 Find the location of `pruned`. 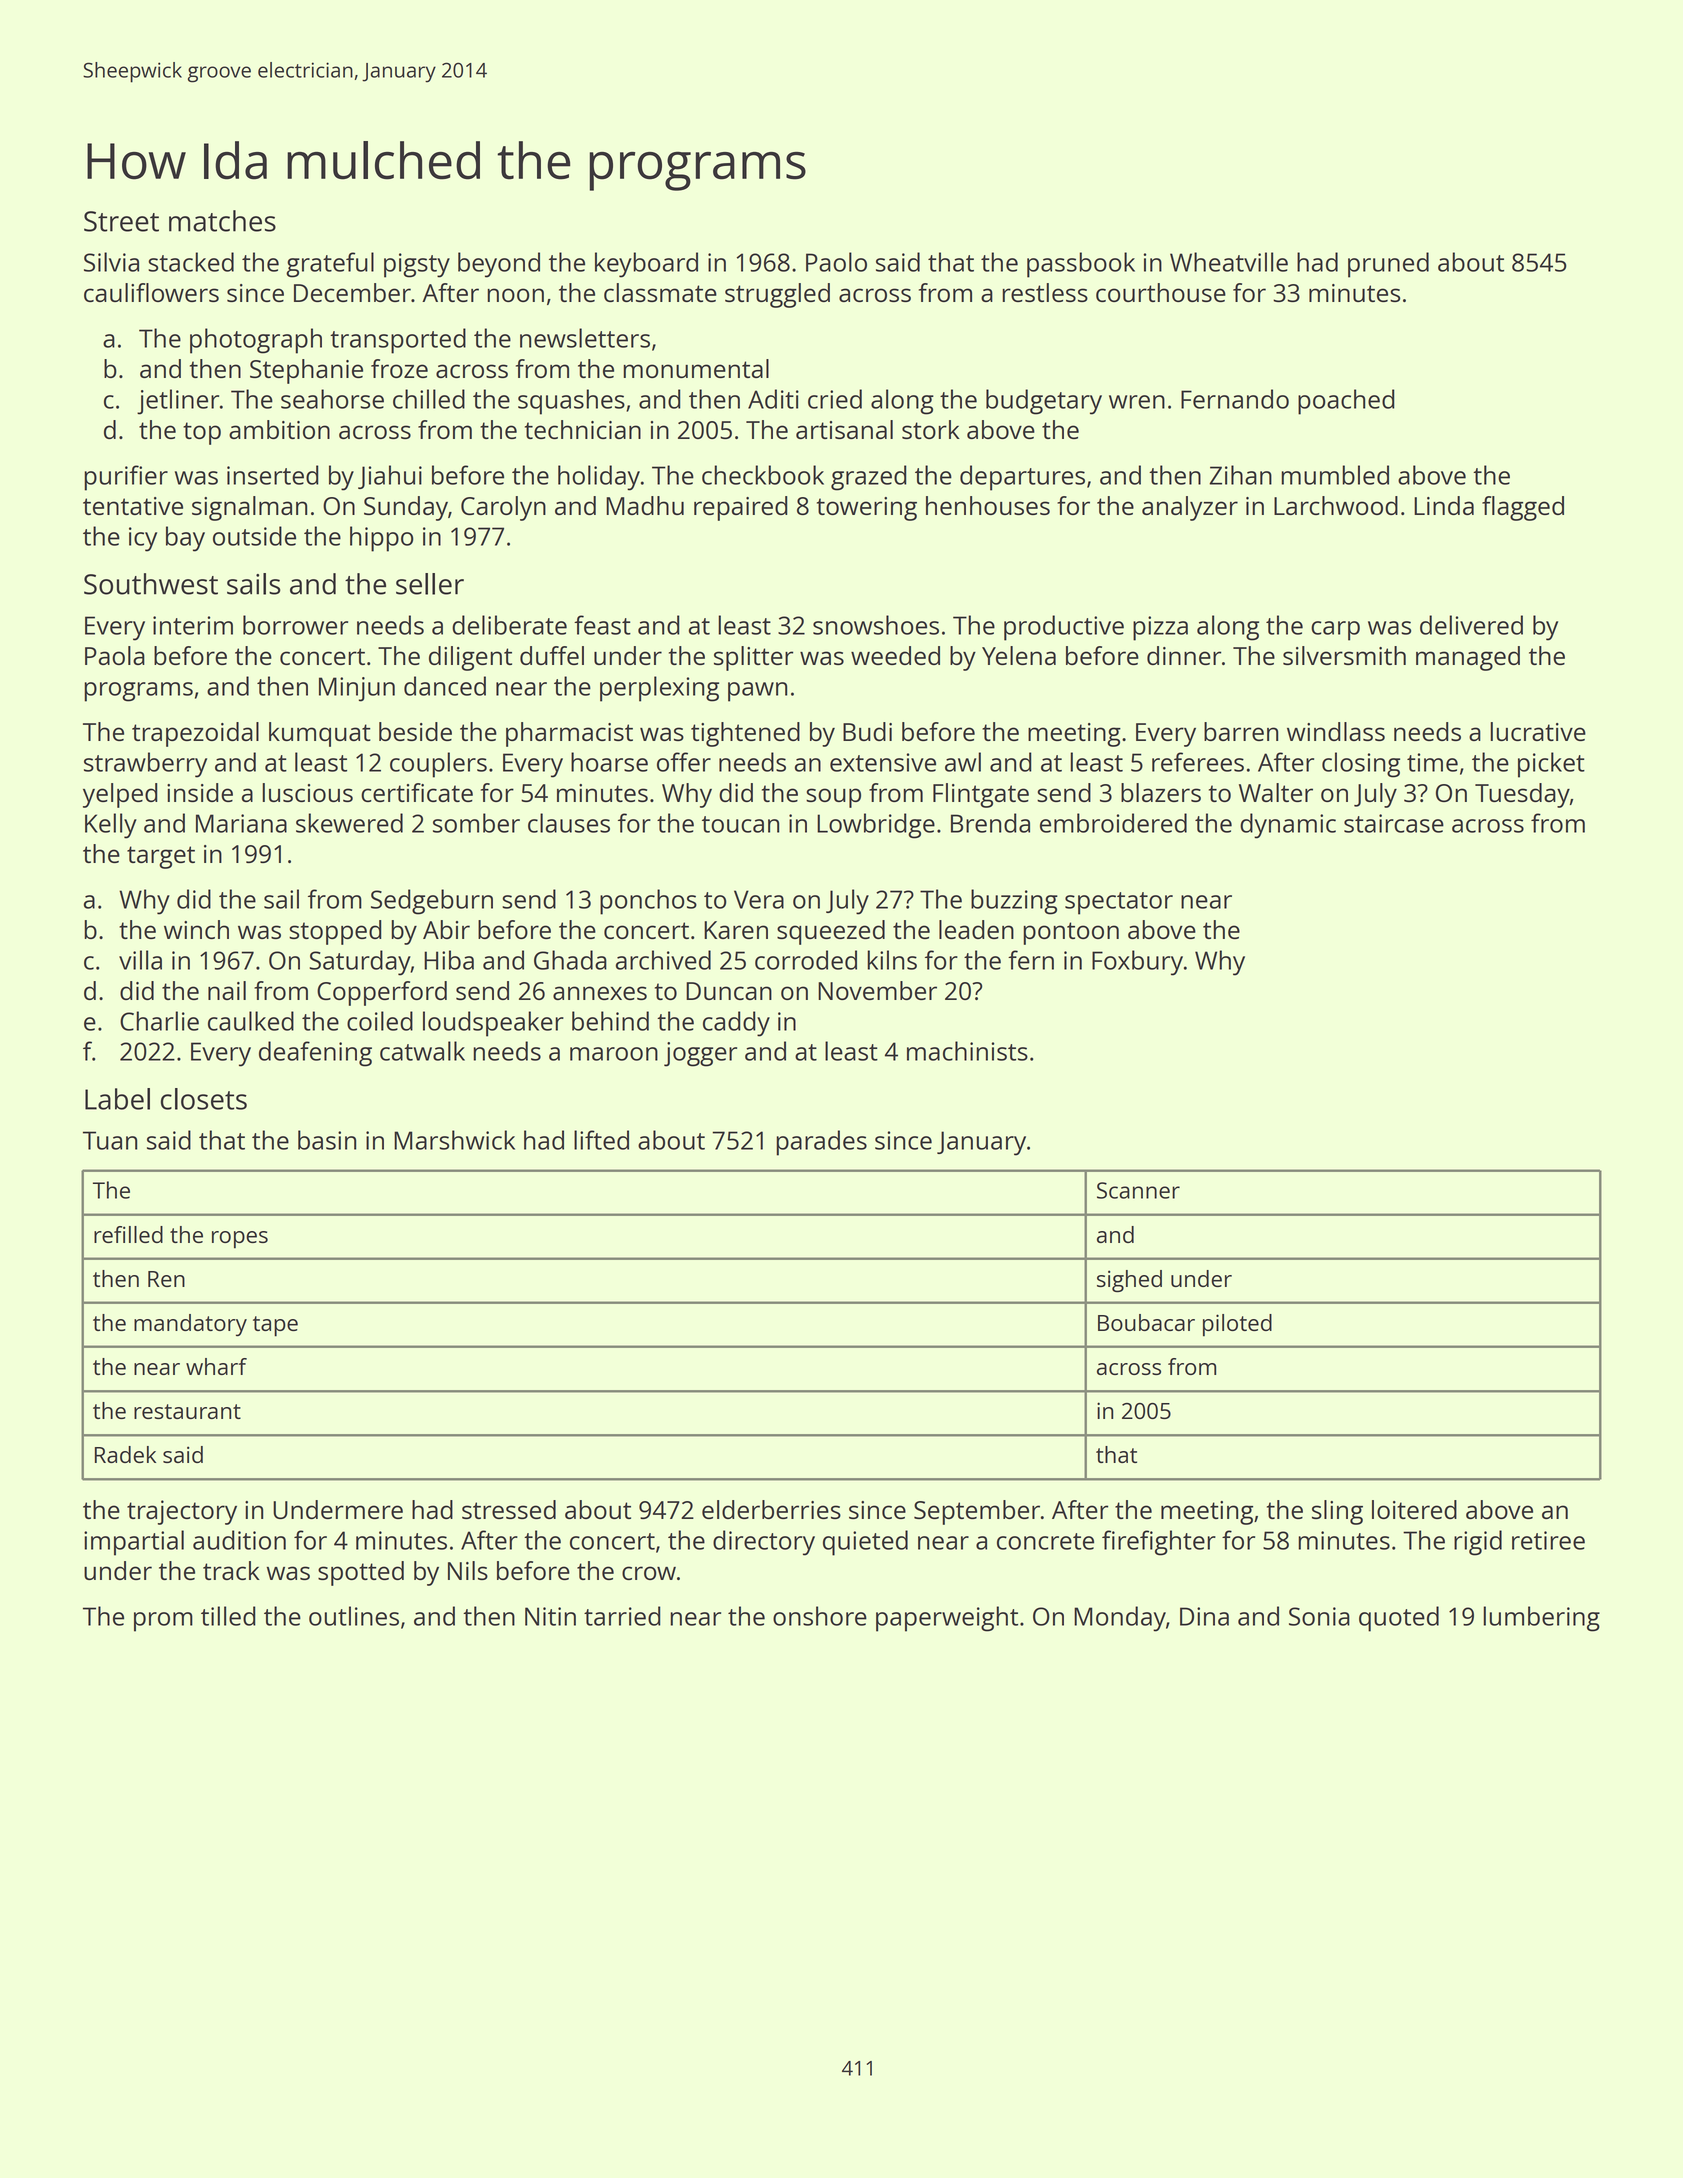

pruned is located at coordinates (1388, 265).
